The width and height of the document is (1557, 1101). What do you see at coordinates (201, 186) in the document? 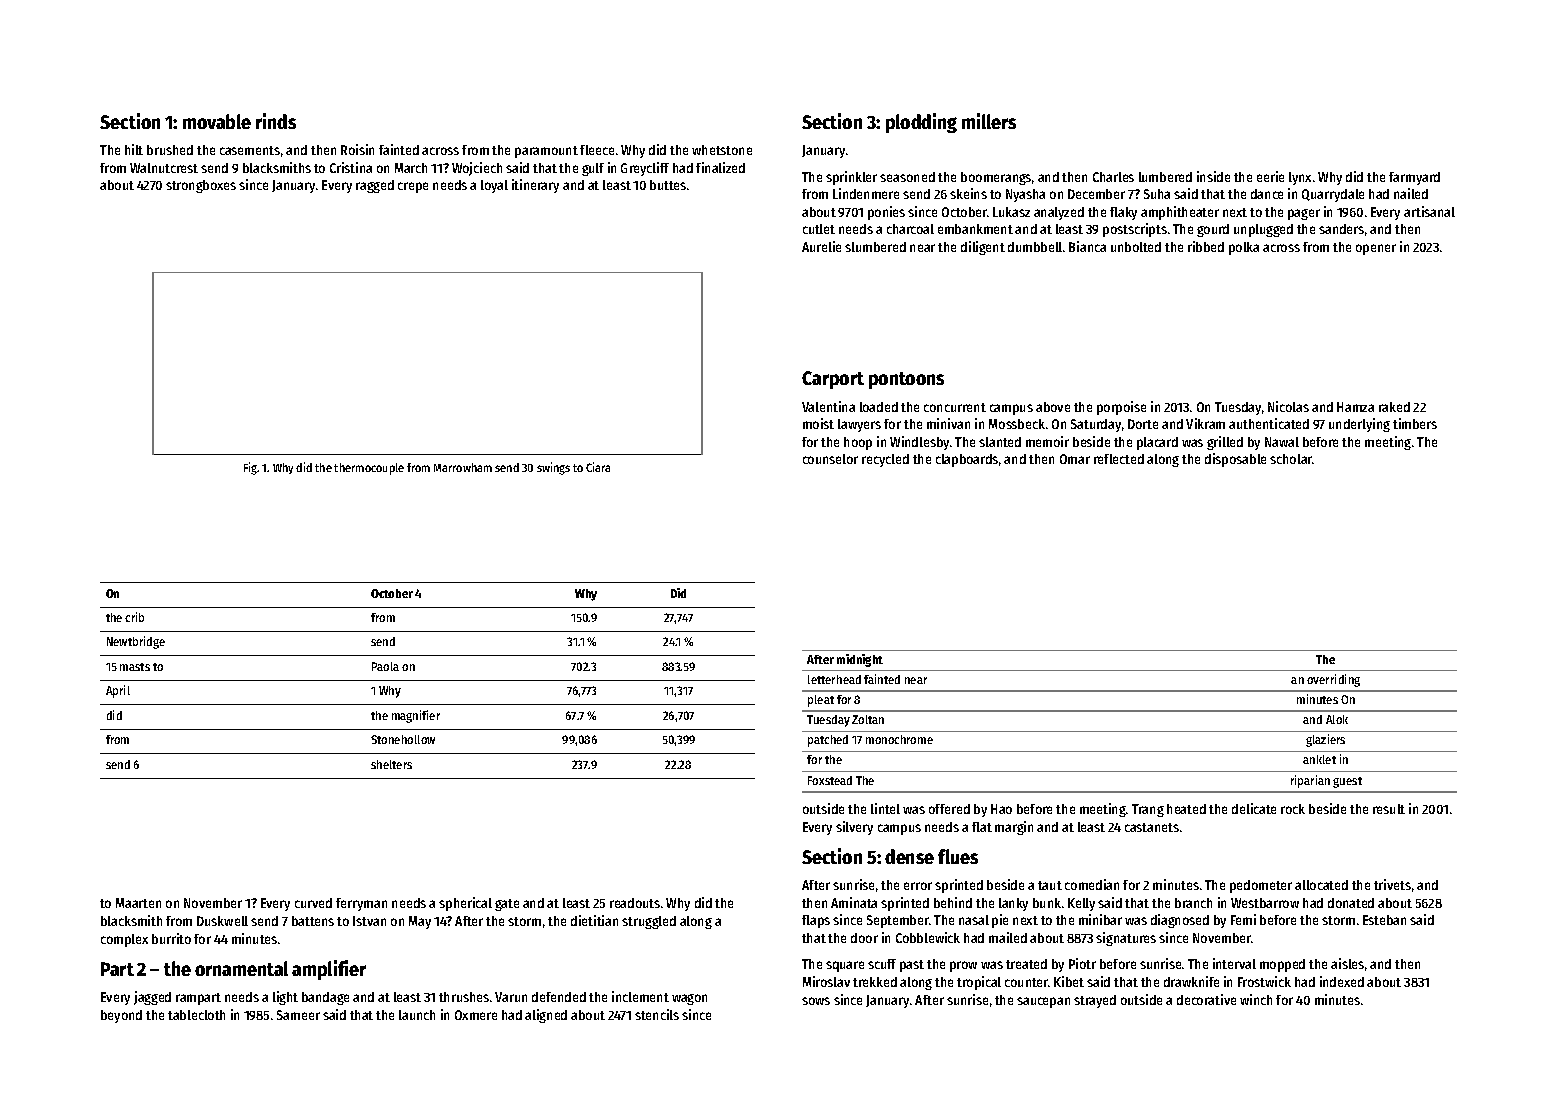
I see `strongboxes` at bounding box center [201, 186].
